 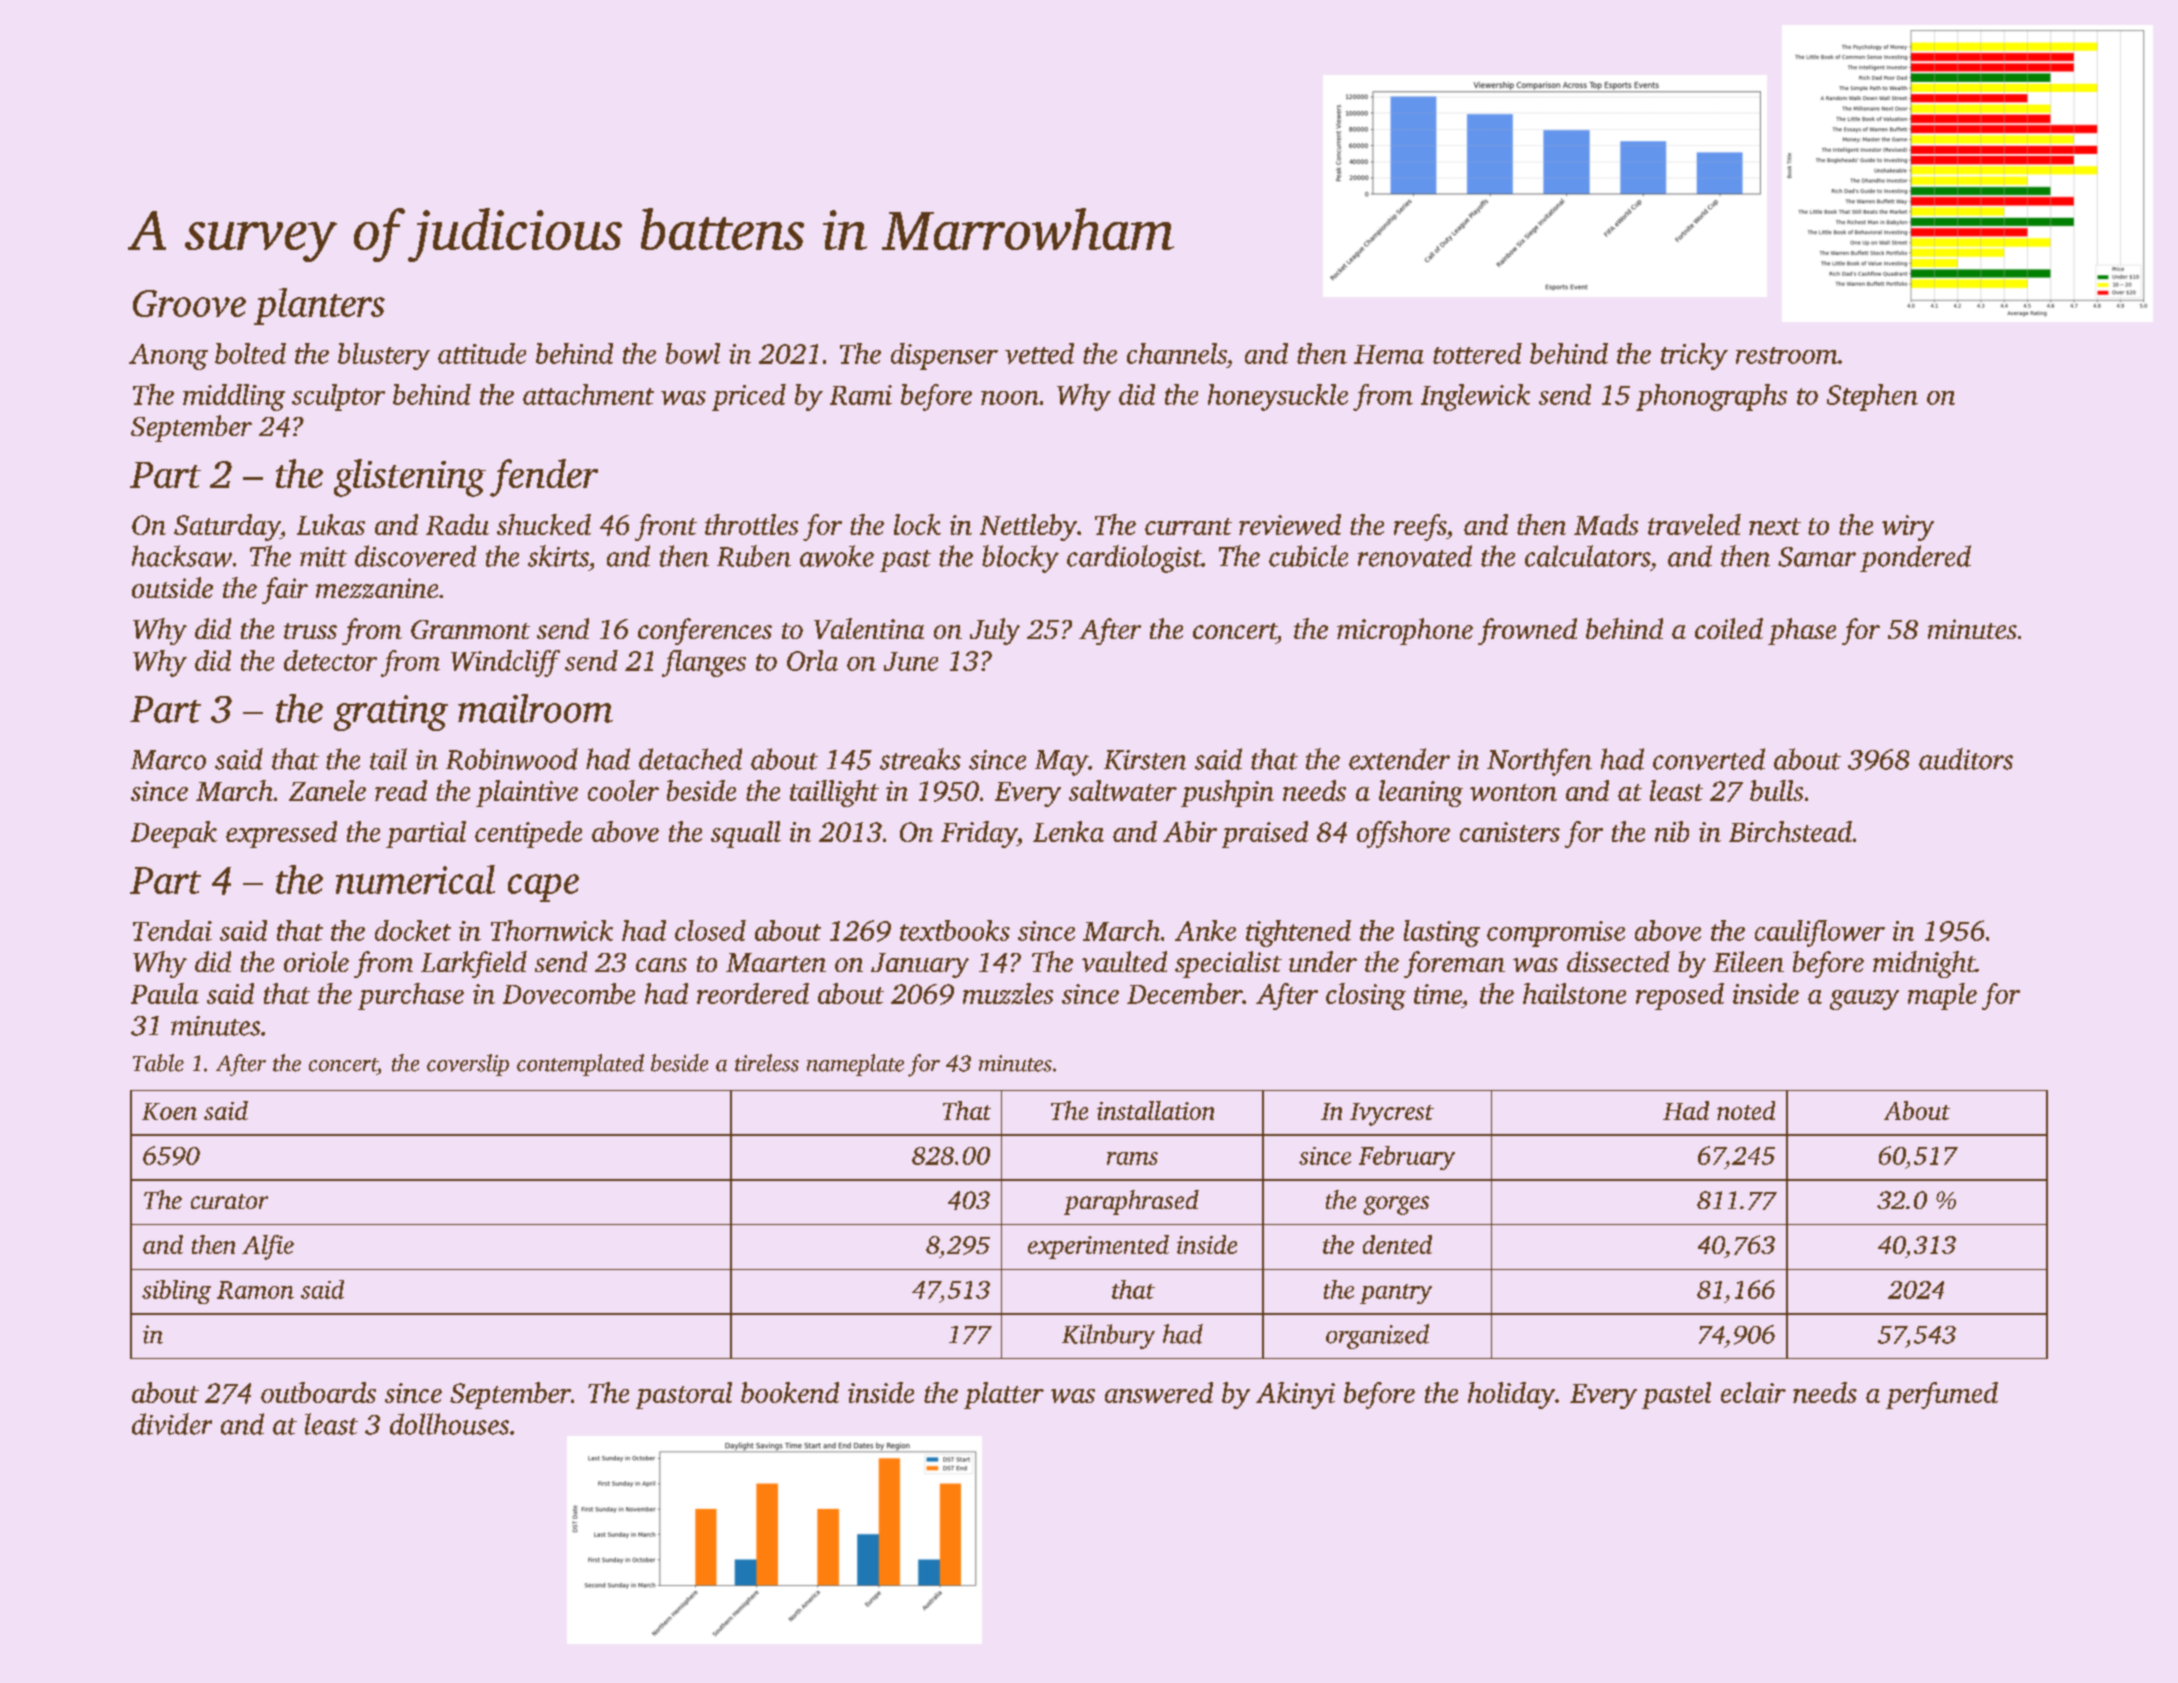 What do you see at coordinates (1746, 1110) in the screenshot?
I see `noted` at bounding box center [1746, 1110].
